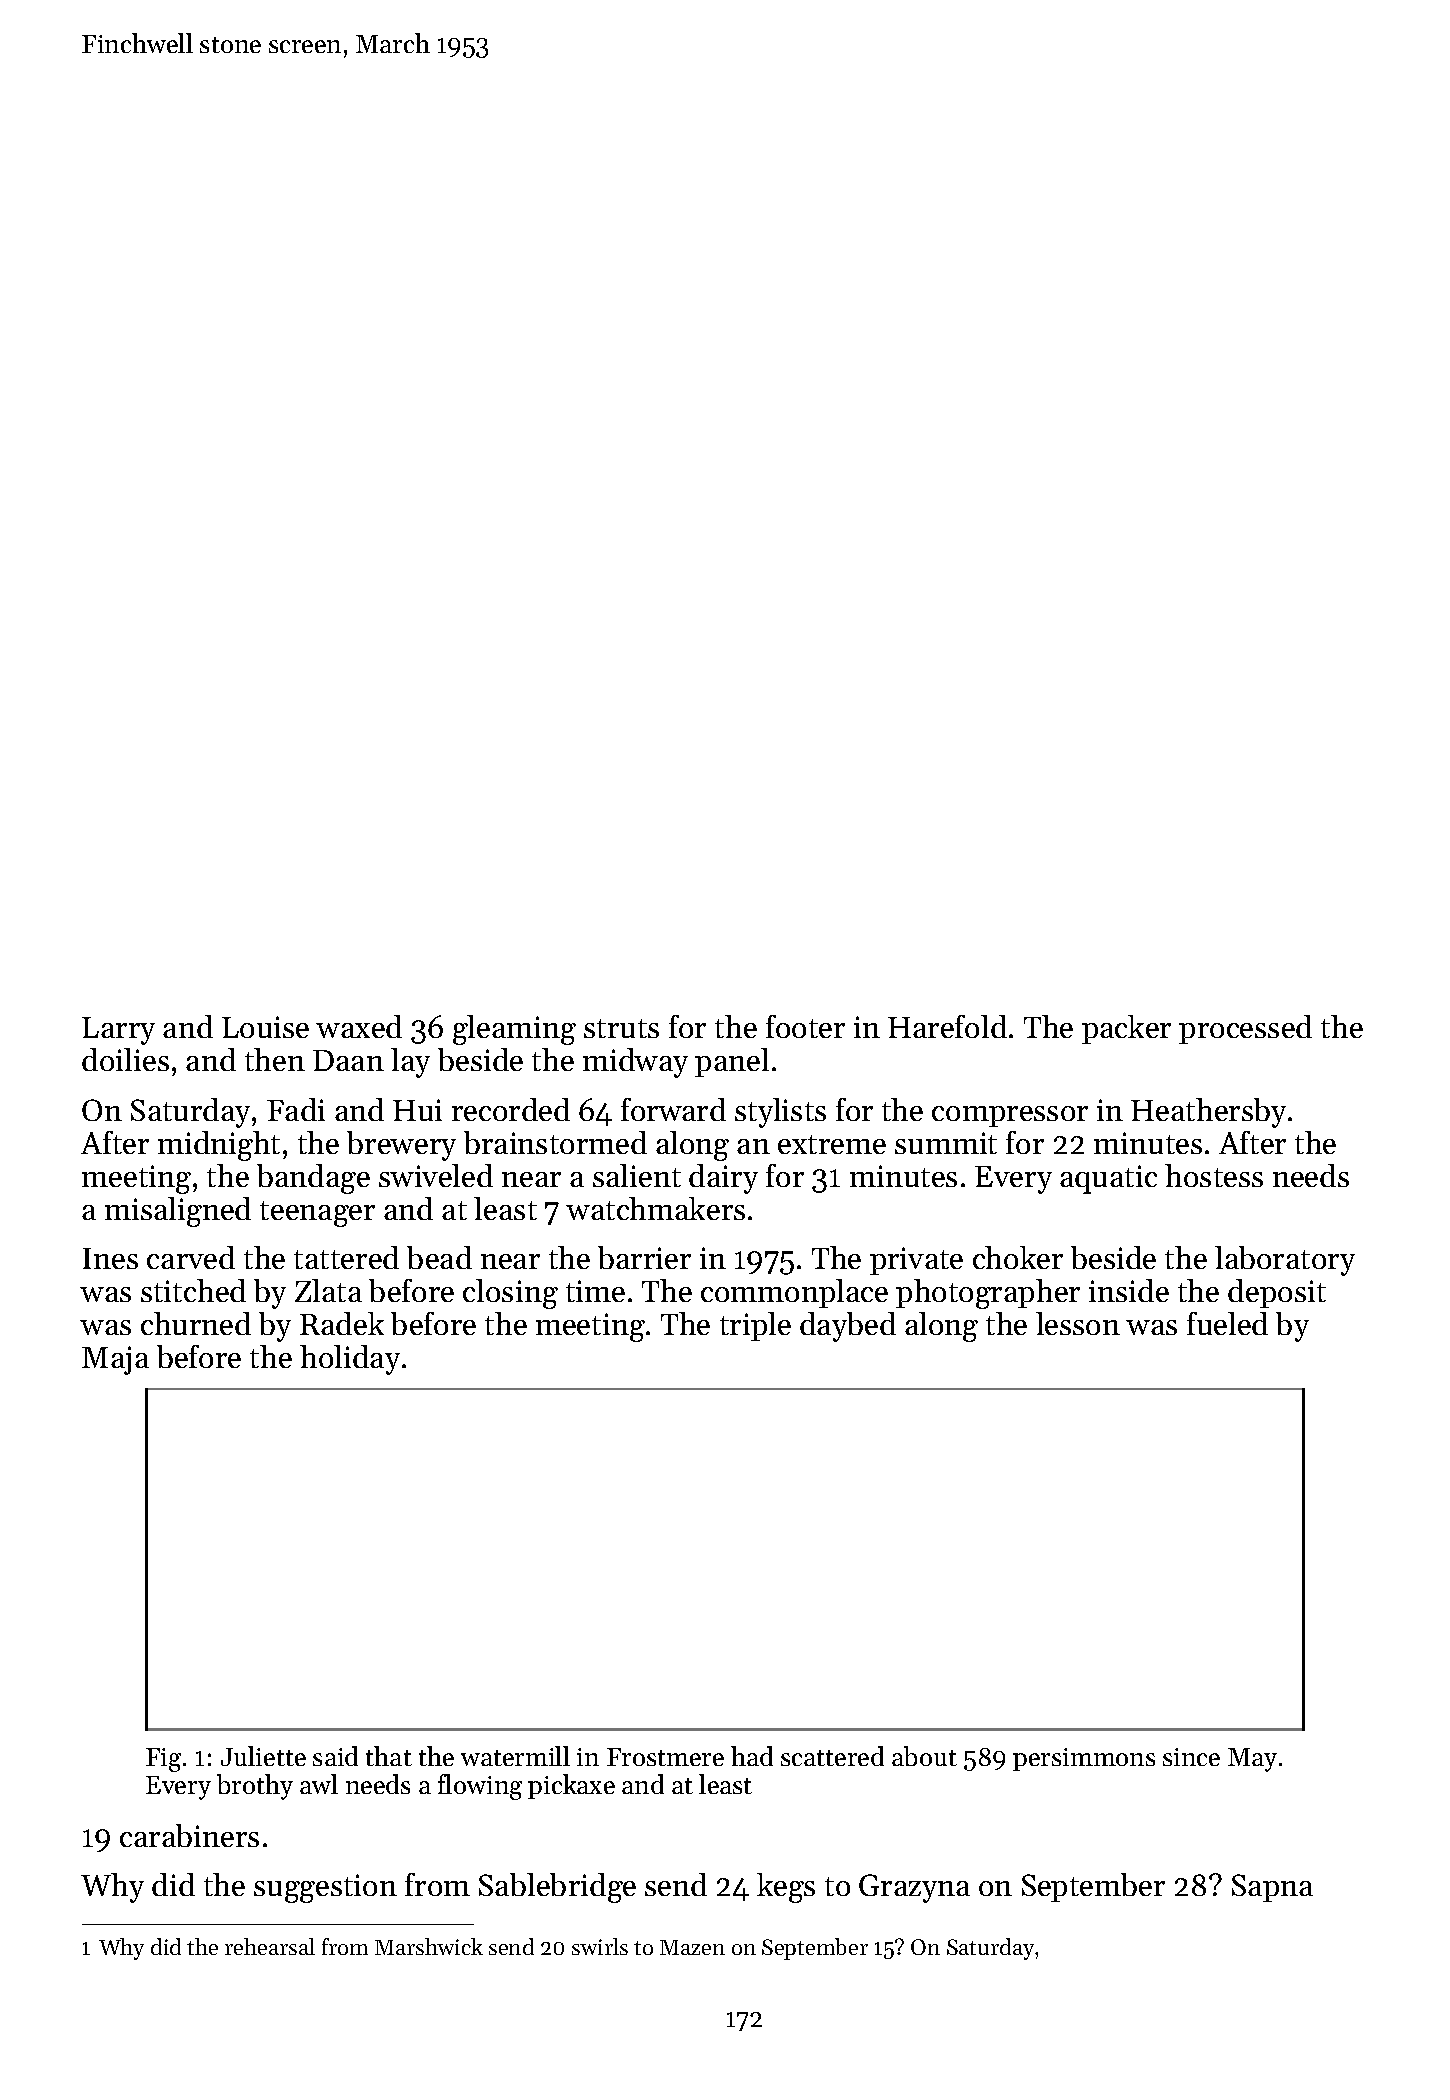 The height and width of the page is (2100, 1450). I want to click on brainstormed, so click(555, 1142).
